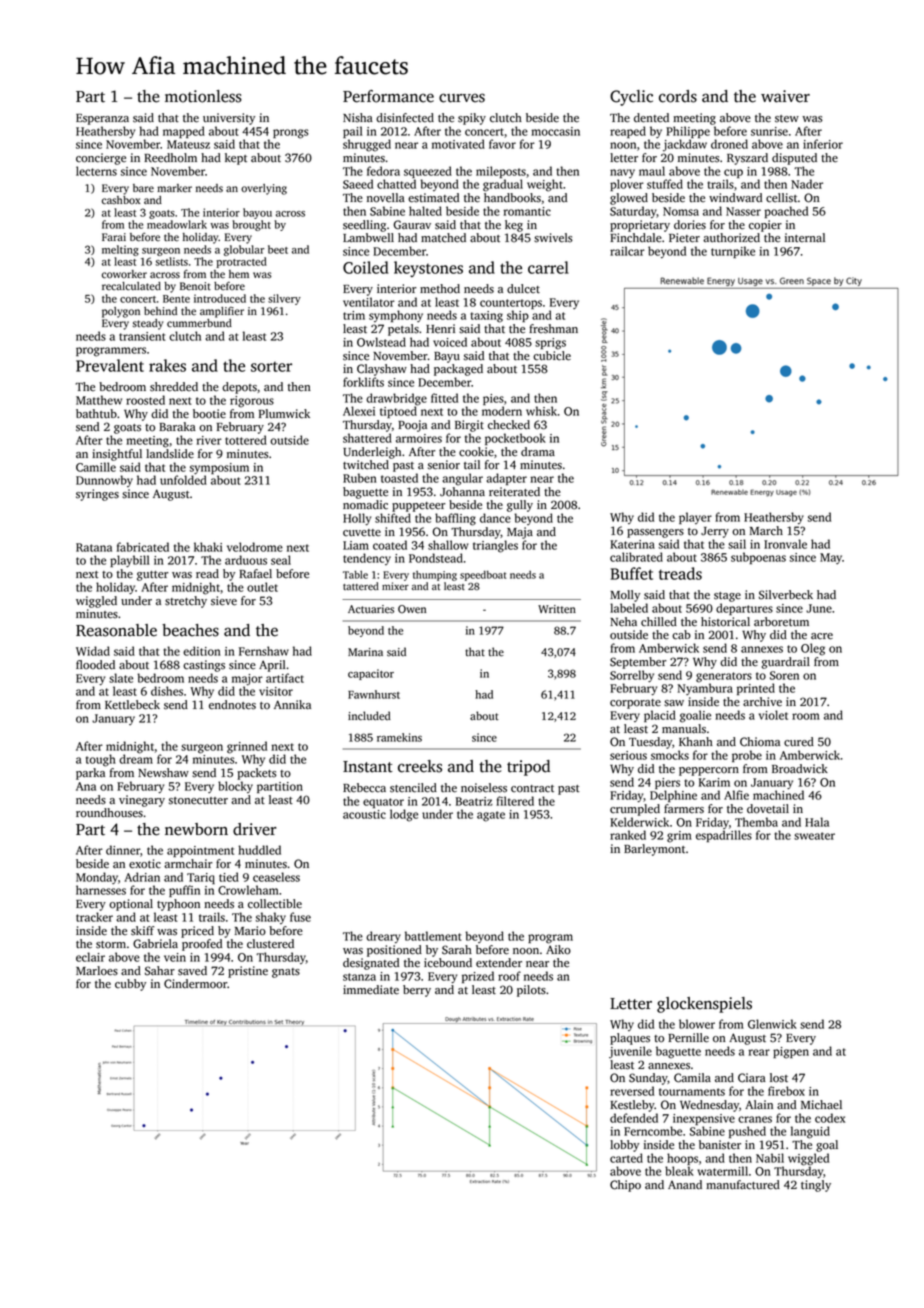 The height and width of the document is (1308, 924). What do you see at coordinates (632, 573) in the document?
I see `Buffet` at bounding box center [632, 573].
